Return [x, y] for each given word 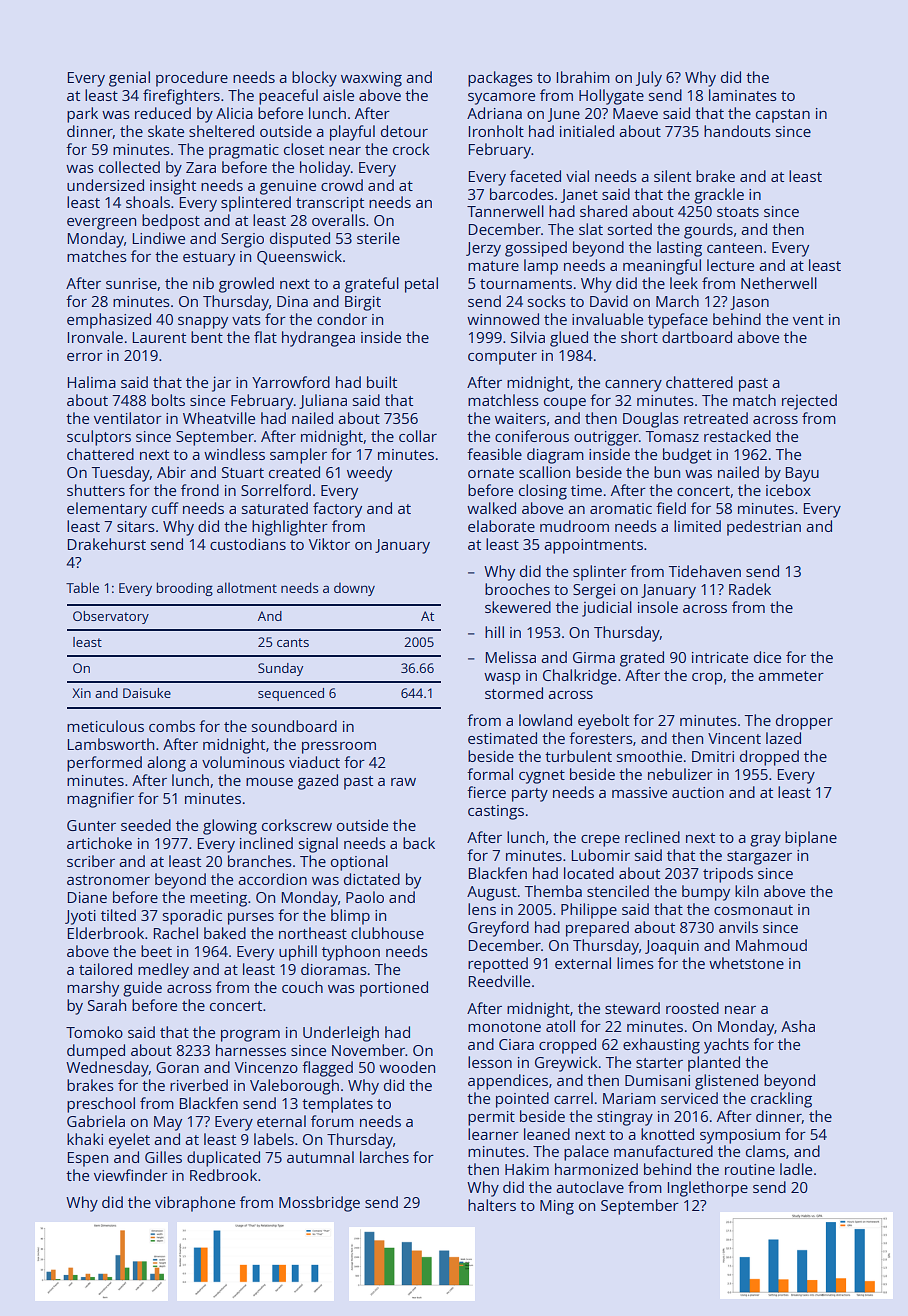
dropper [804, 722]
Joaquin [672, 947]
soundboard [294, 726]
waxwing [371, 79]
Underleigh [341, 1034]
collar [418, 436]
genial [129, 79]
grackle [719, 196]
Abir [171, 472]
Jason [749, 303]
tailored [105, 969]
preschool [101, 1105]
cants [293, 642]
